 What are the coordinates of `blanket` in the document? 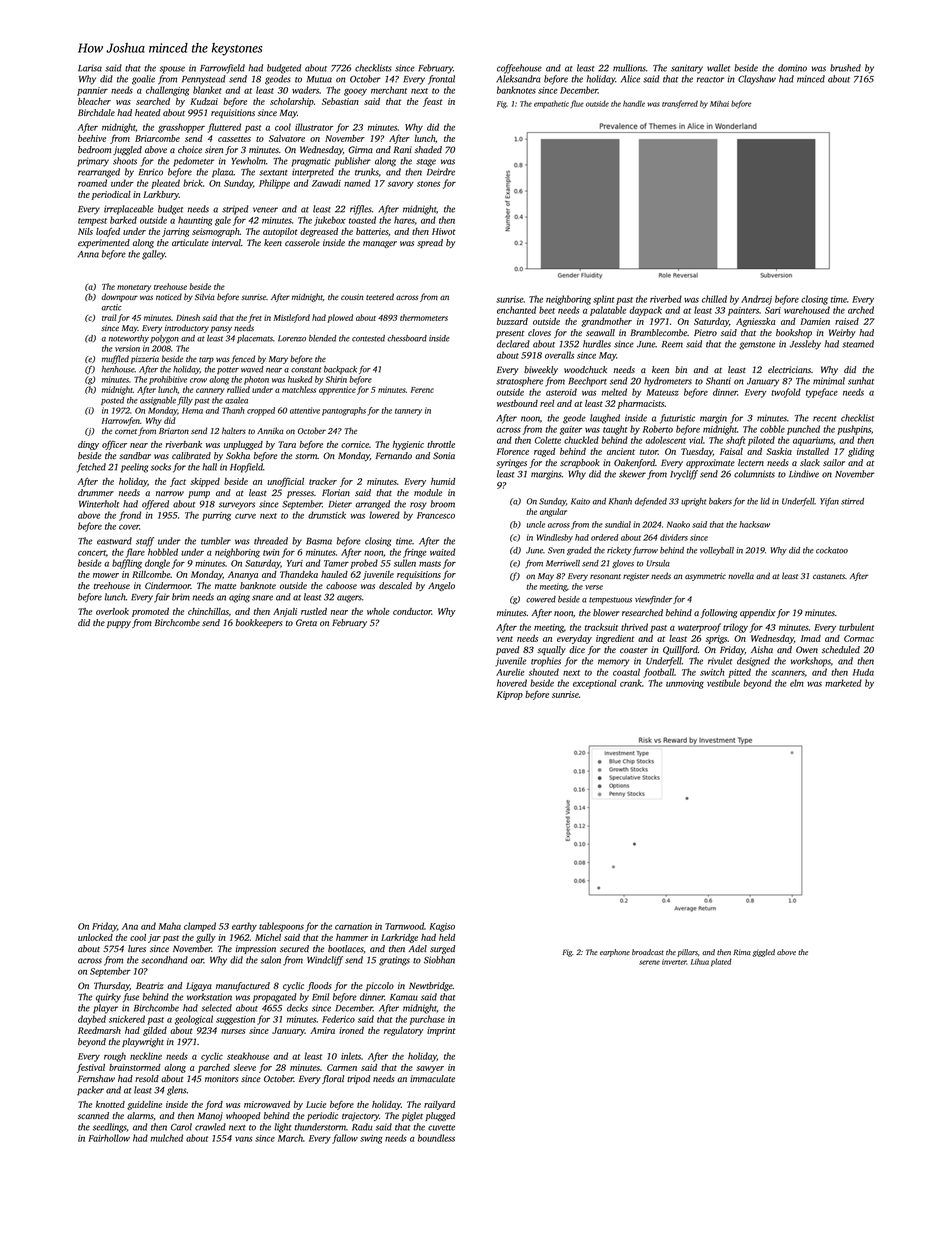 It's located at (207, 90).
